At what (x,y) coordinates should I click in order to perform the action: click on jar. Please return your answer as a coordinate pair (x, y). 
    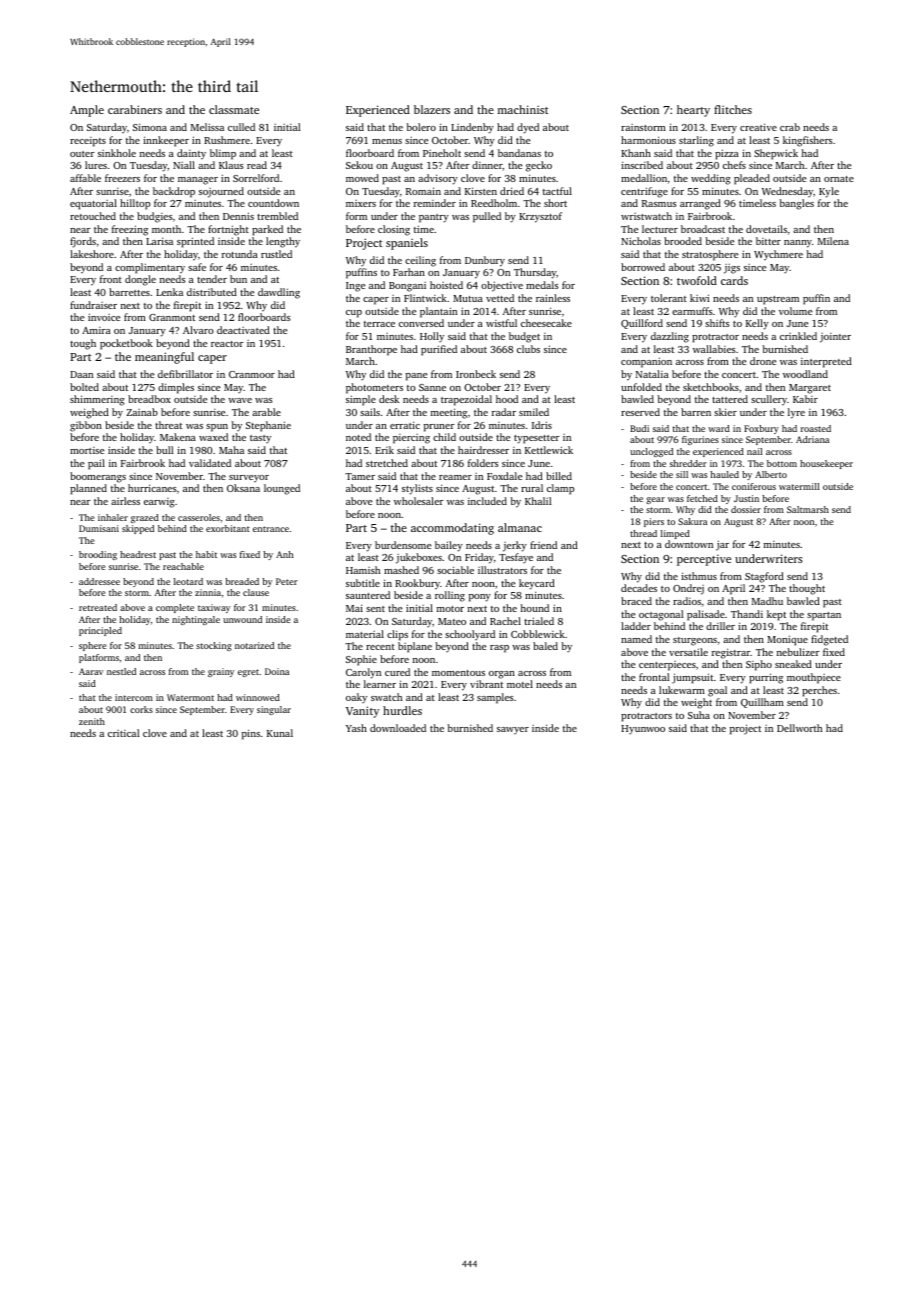
    Looking at the image, I should click on (722, 545).
